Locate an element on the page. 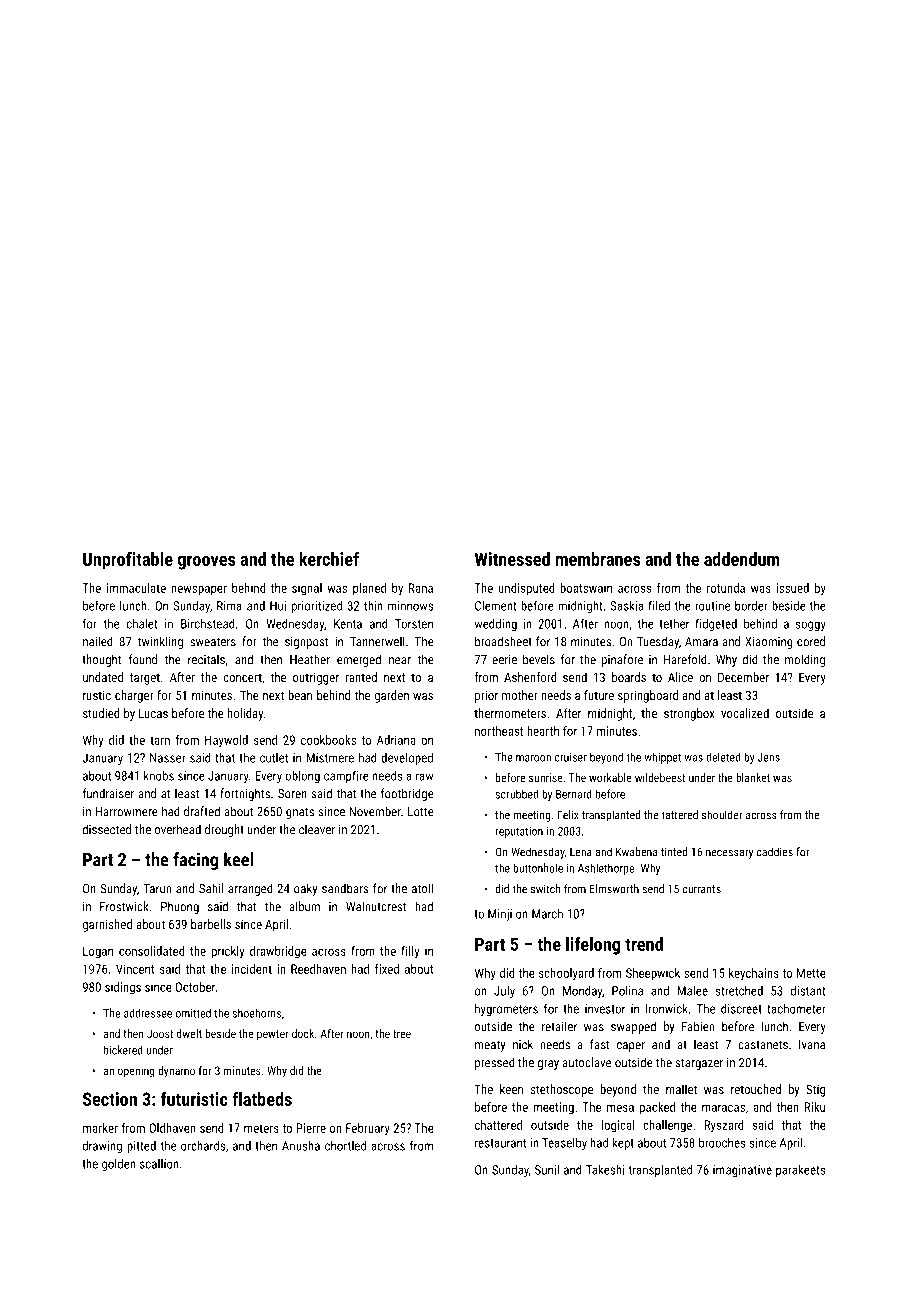 The image size is (908, 1316). newspaper is located at coordinates (199, 590).
